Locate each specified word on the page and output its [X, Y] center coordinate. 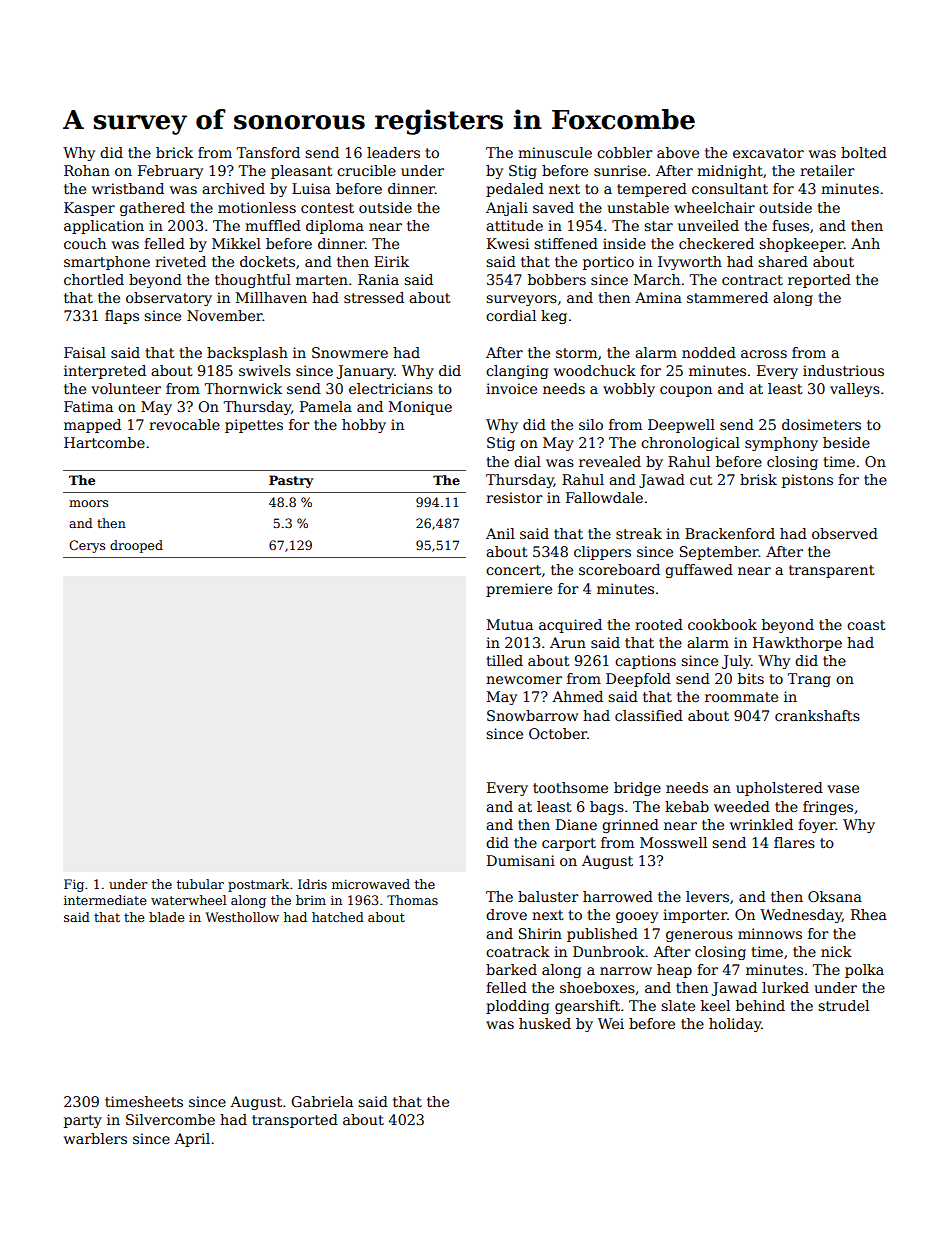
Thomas [412, 900]
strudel [843, 1005]
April [192, 1140]
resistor [514, 497]
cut [701, 480]
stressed [374, 297]
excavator [768, 153]
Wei [611, 1023]
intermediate [105, 900]
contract [752, 280]
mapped [92, 426]
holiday [735, 1025]
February [170, 172]
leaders [393, 152]
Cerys [87, 546]
